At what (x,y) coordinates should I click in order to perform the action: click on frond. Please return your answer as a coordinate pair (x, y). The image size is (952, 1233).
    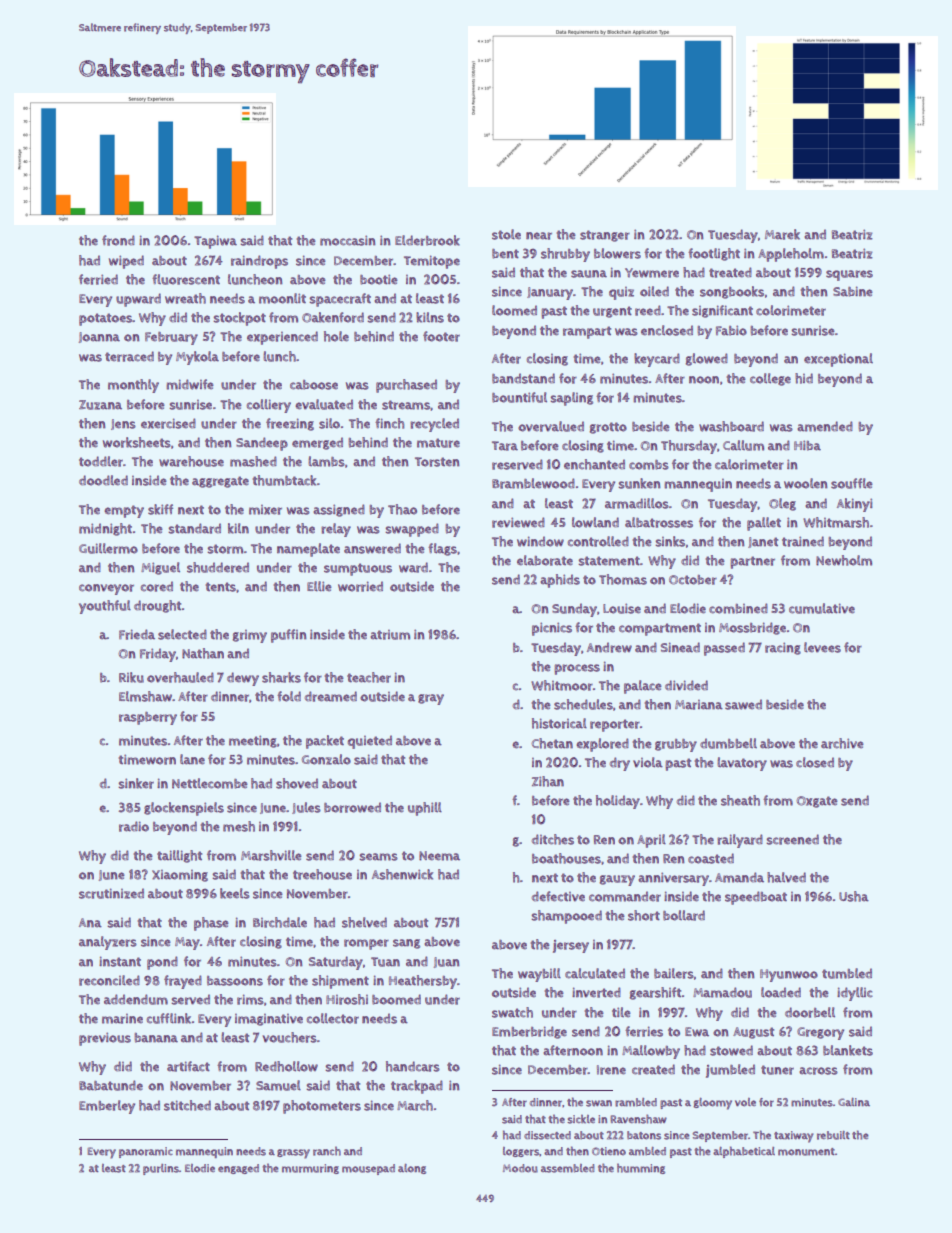
    Looking at the image, I should click on (118, 240).
